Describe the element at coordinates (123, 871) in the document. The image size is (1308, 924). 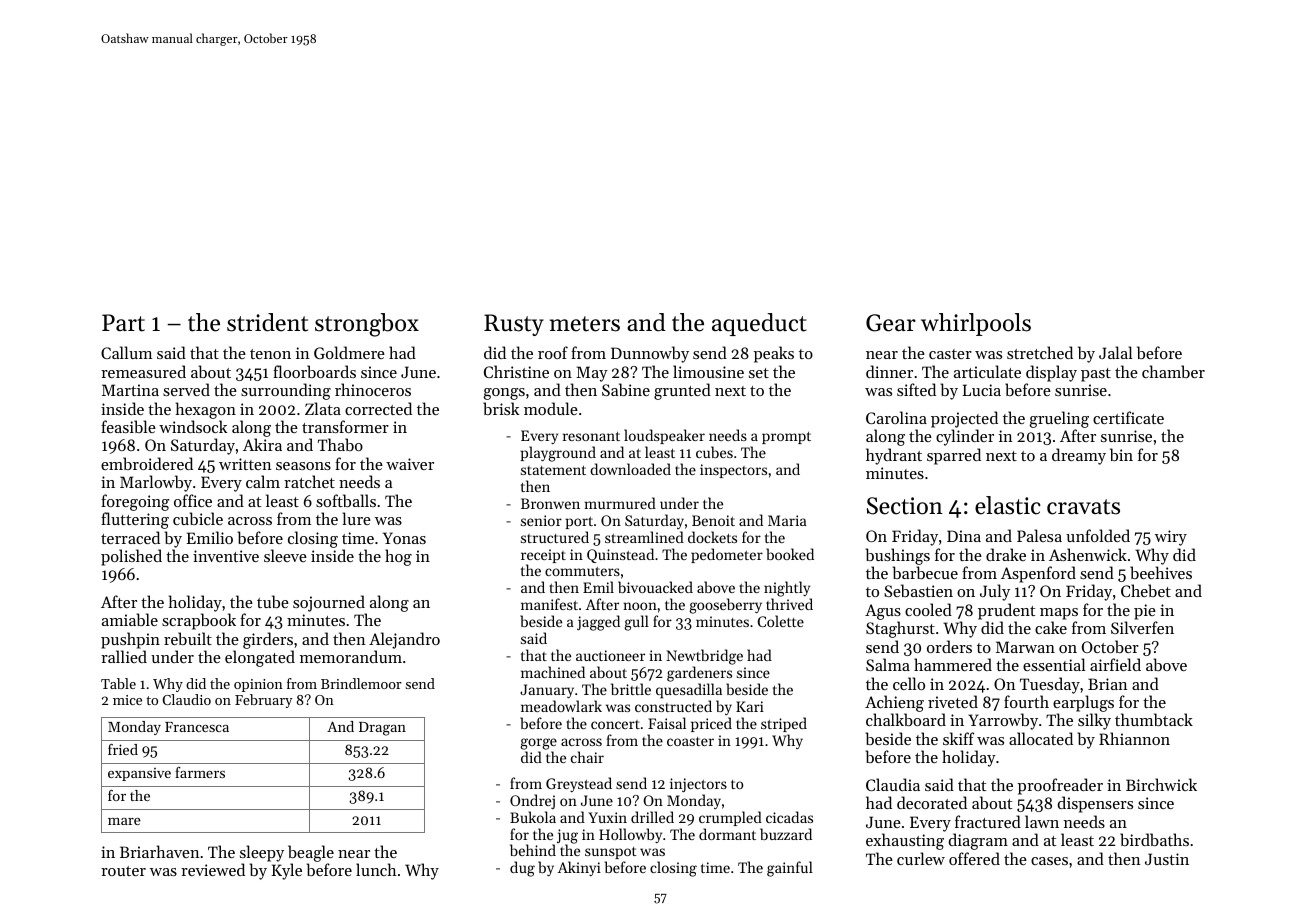
I see `router` at that location.
